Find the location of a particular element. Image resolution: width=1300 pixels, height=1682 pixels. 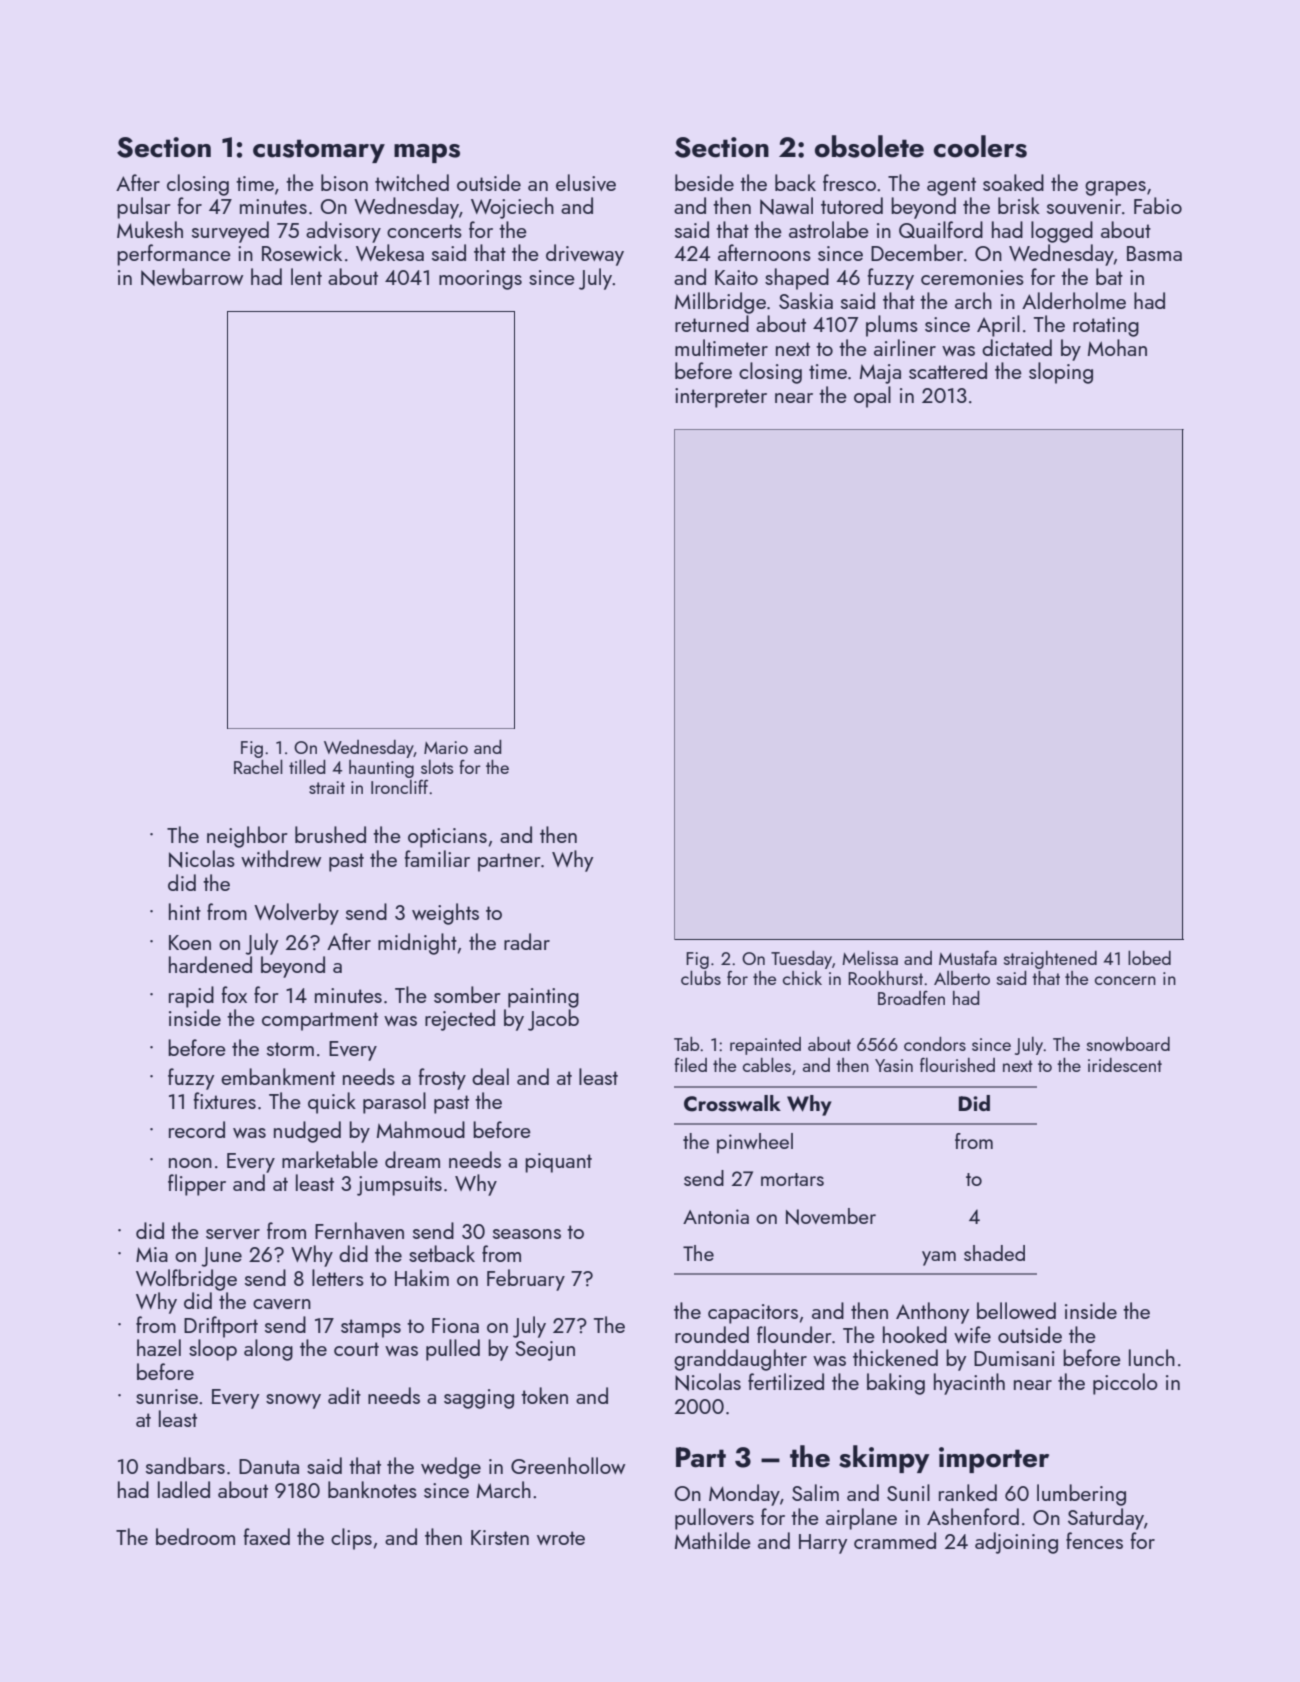

nudged is located at coordinates (307, 1132).
